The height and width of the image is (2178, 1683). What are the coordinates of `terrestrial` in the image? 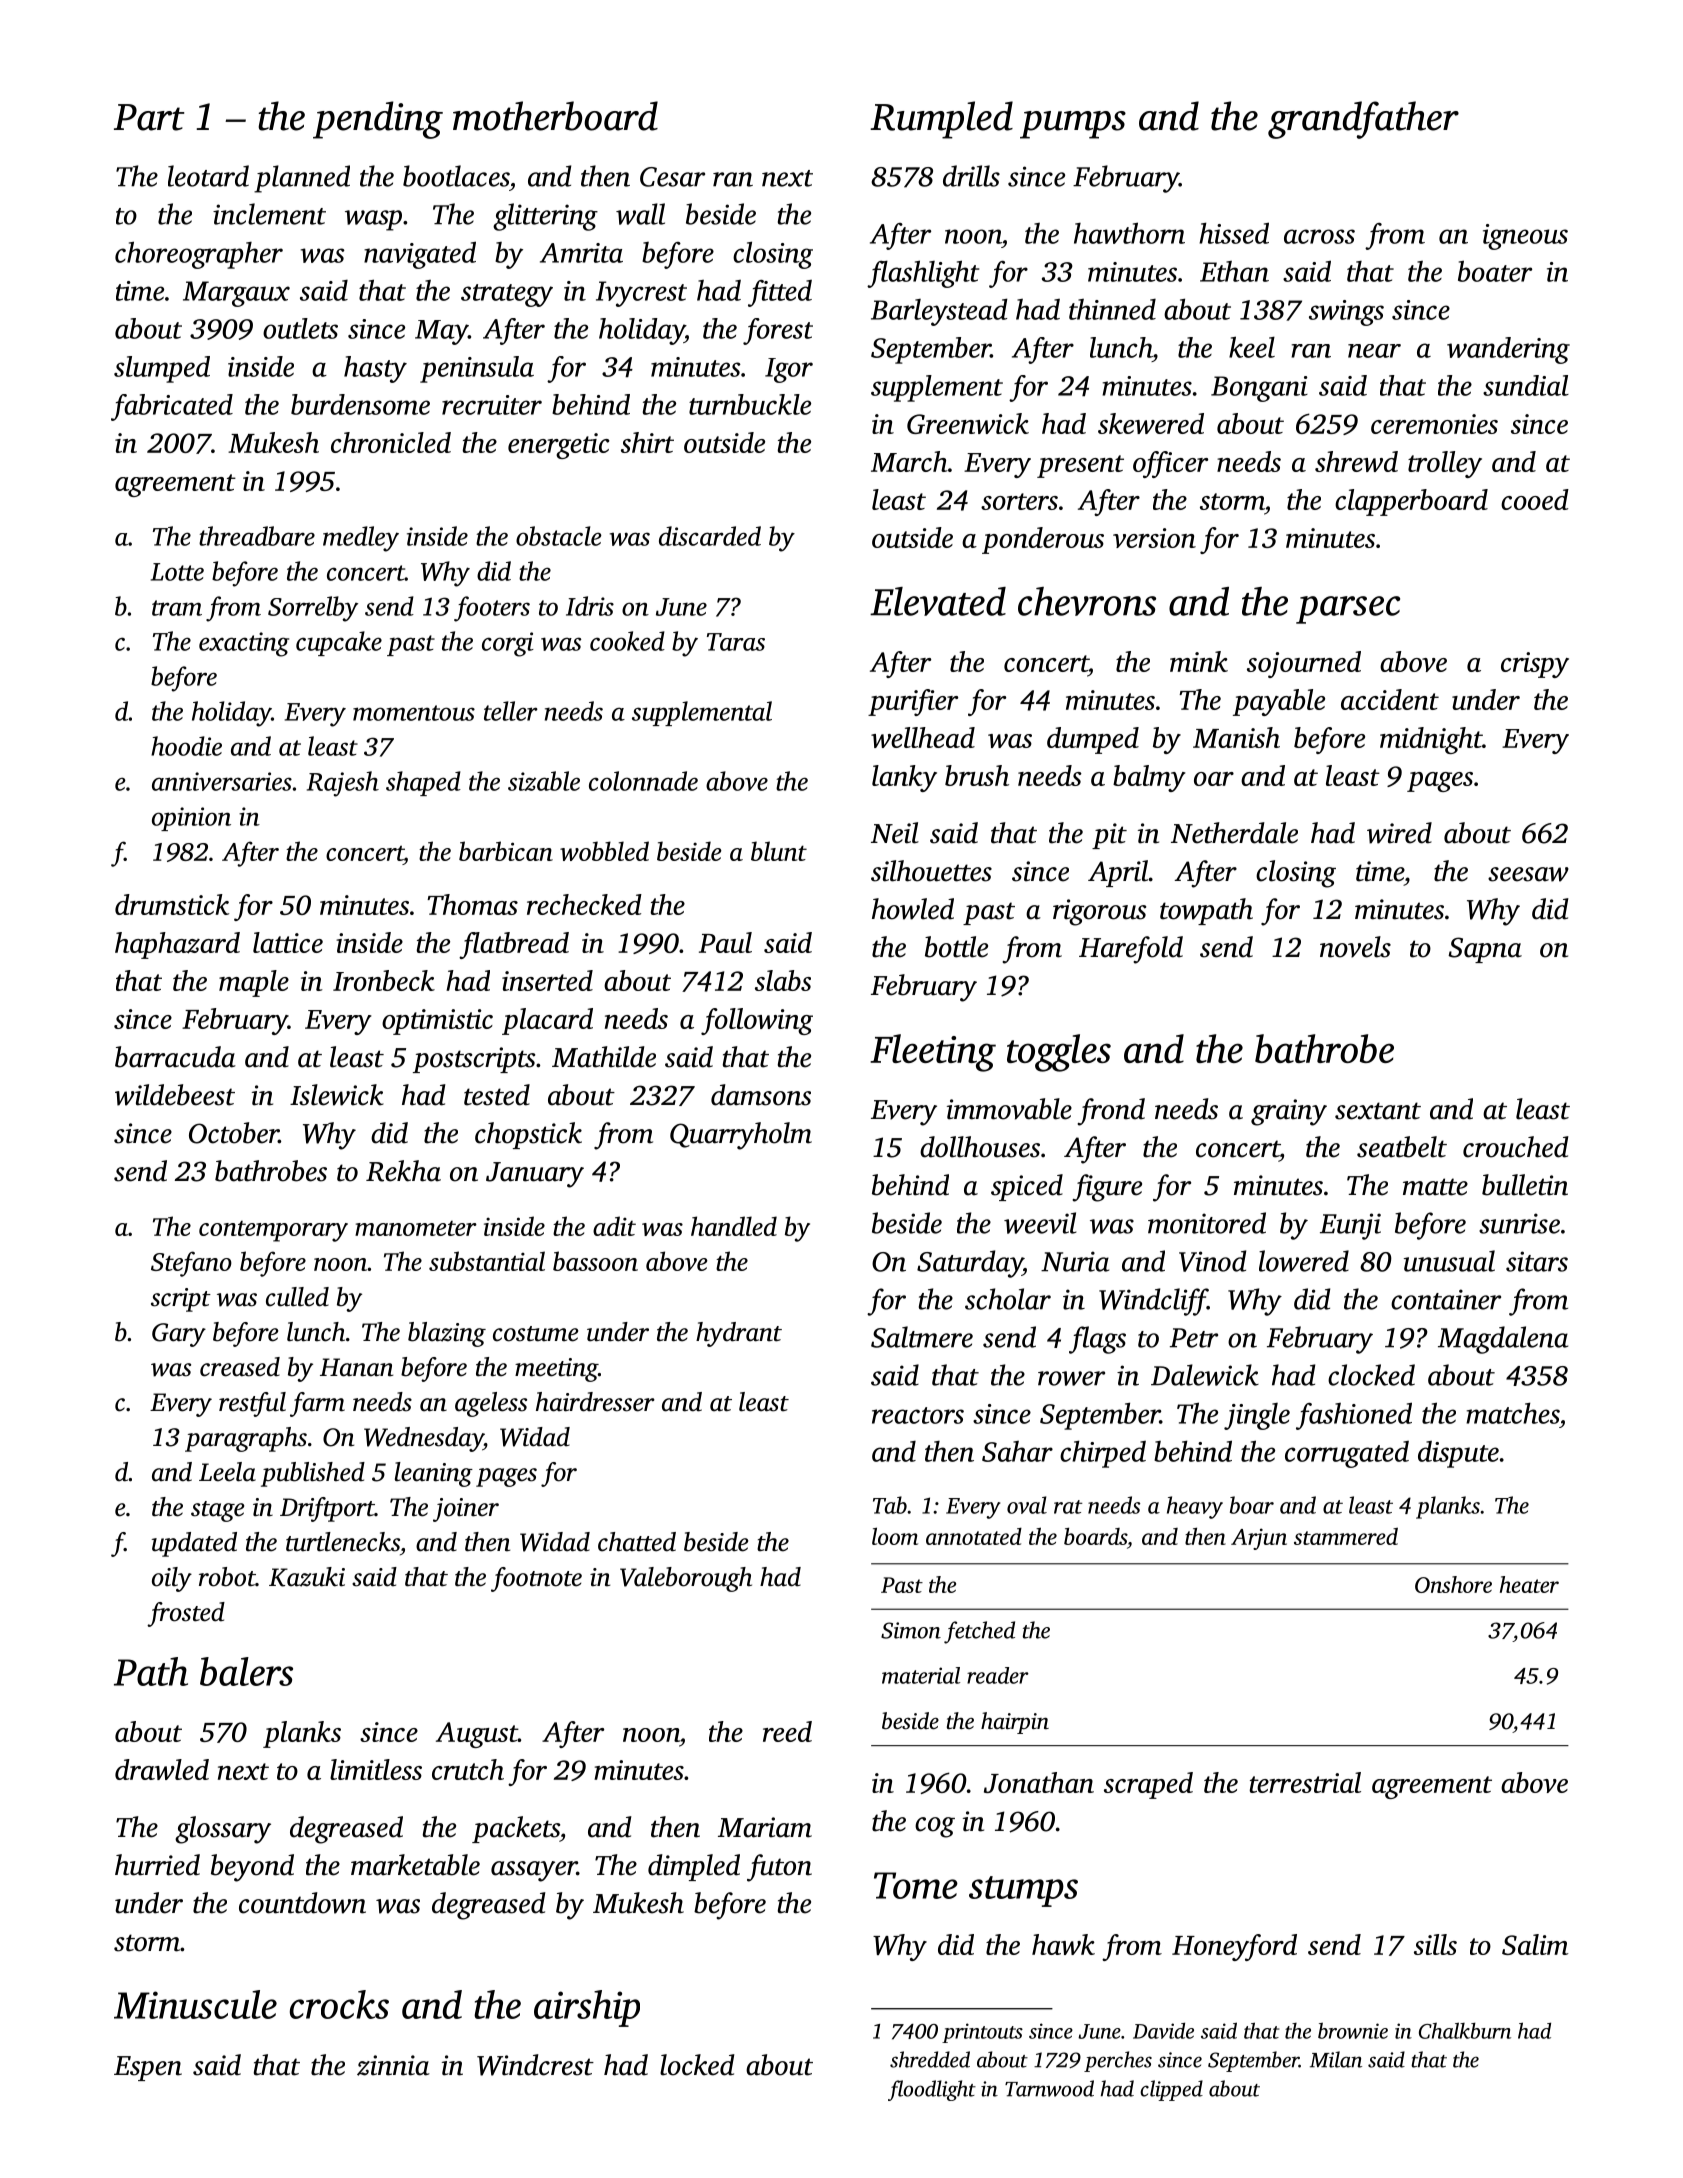 It's located at (1305, 1782).
